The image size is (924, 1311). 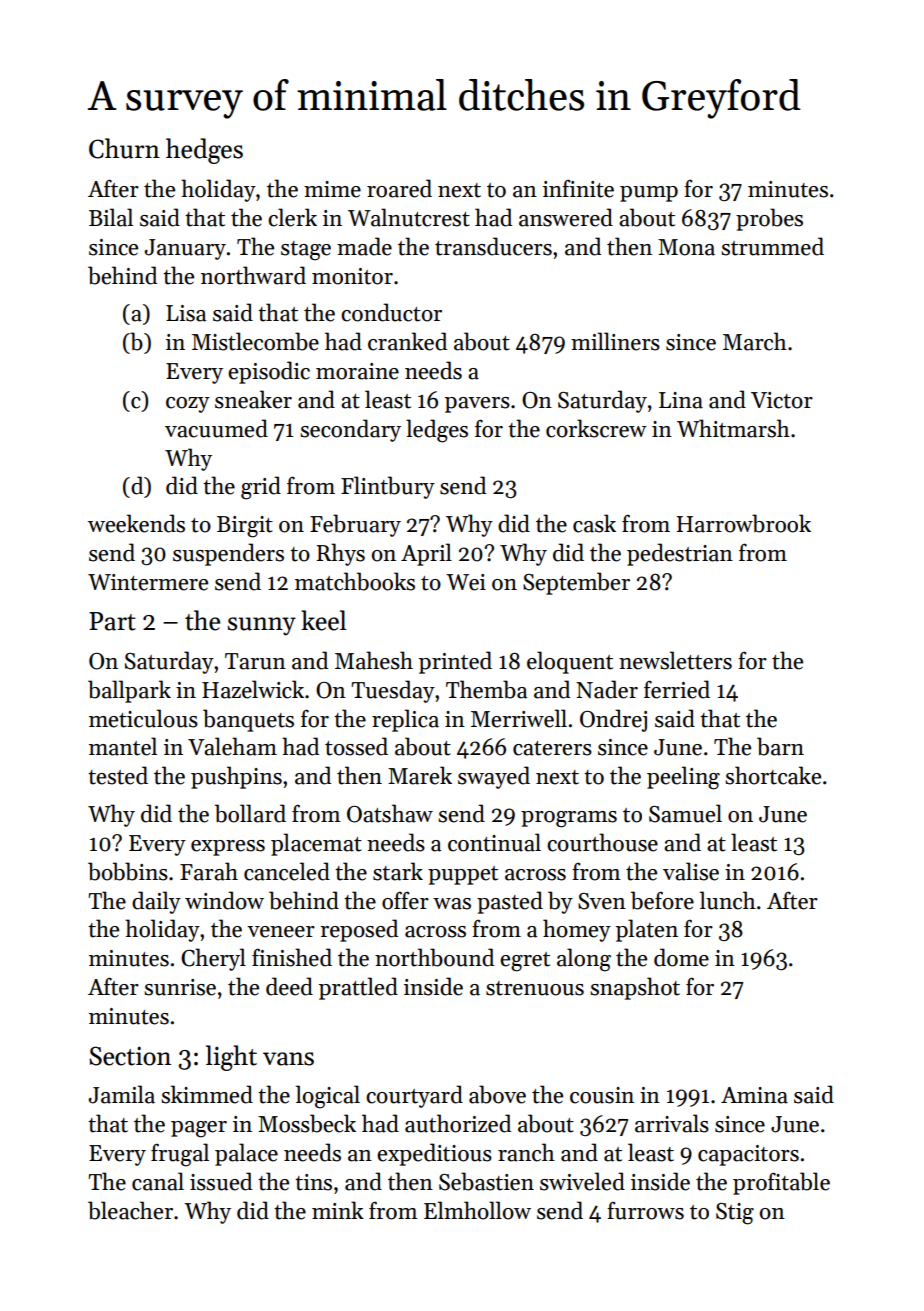 What do you see at coordinates (578, 188) in the document?
I see `infinite` at bounding box center [578, 188].
